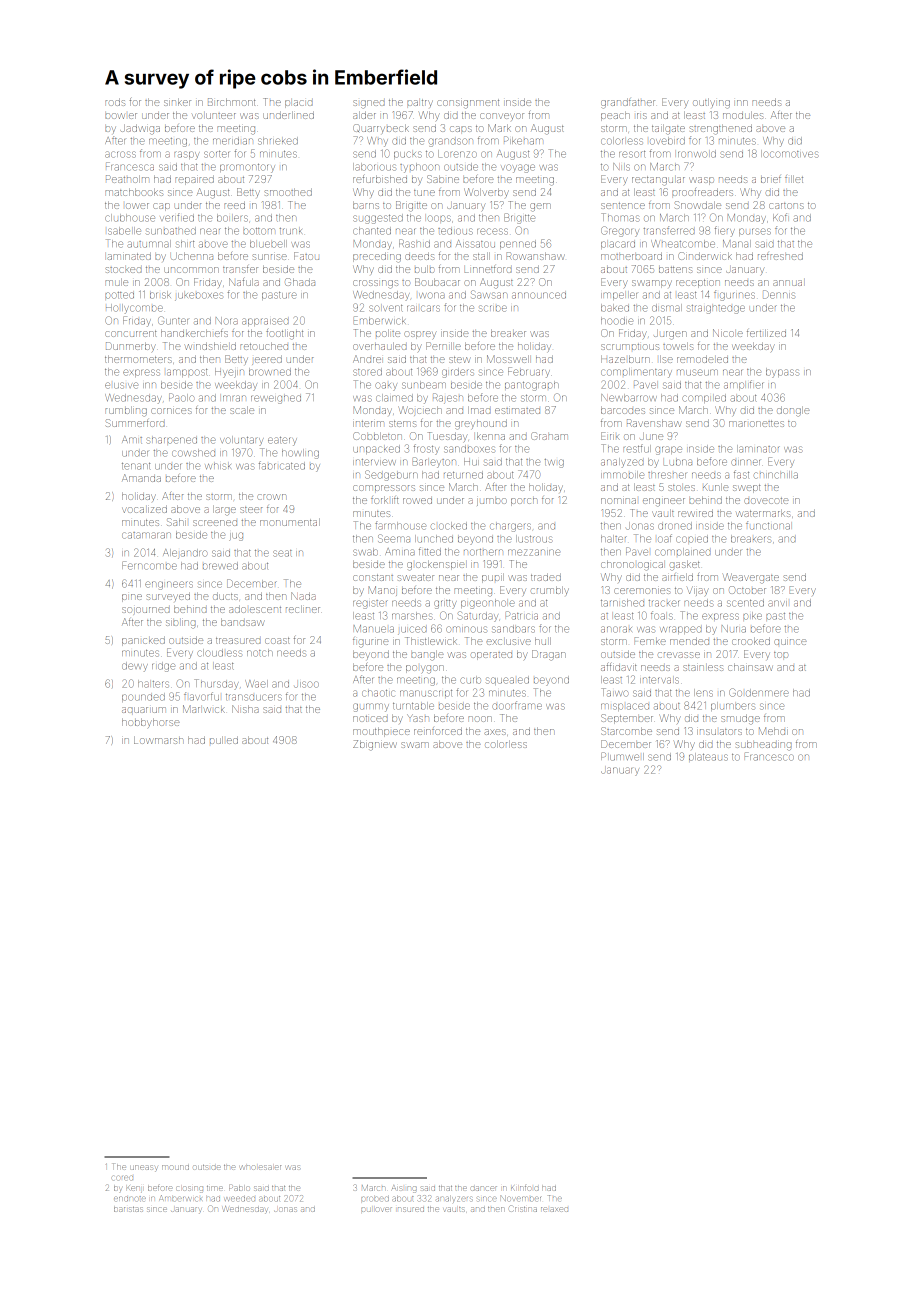 Image resolution: width=924 pixels, height=1308 pixels. What do you see at coordinates (776, 475) in the document?
I see `chinchilla` at bounding box center [776, 475].
